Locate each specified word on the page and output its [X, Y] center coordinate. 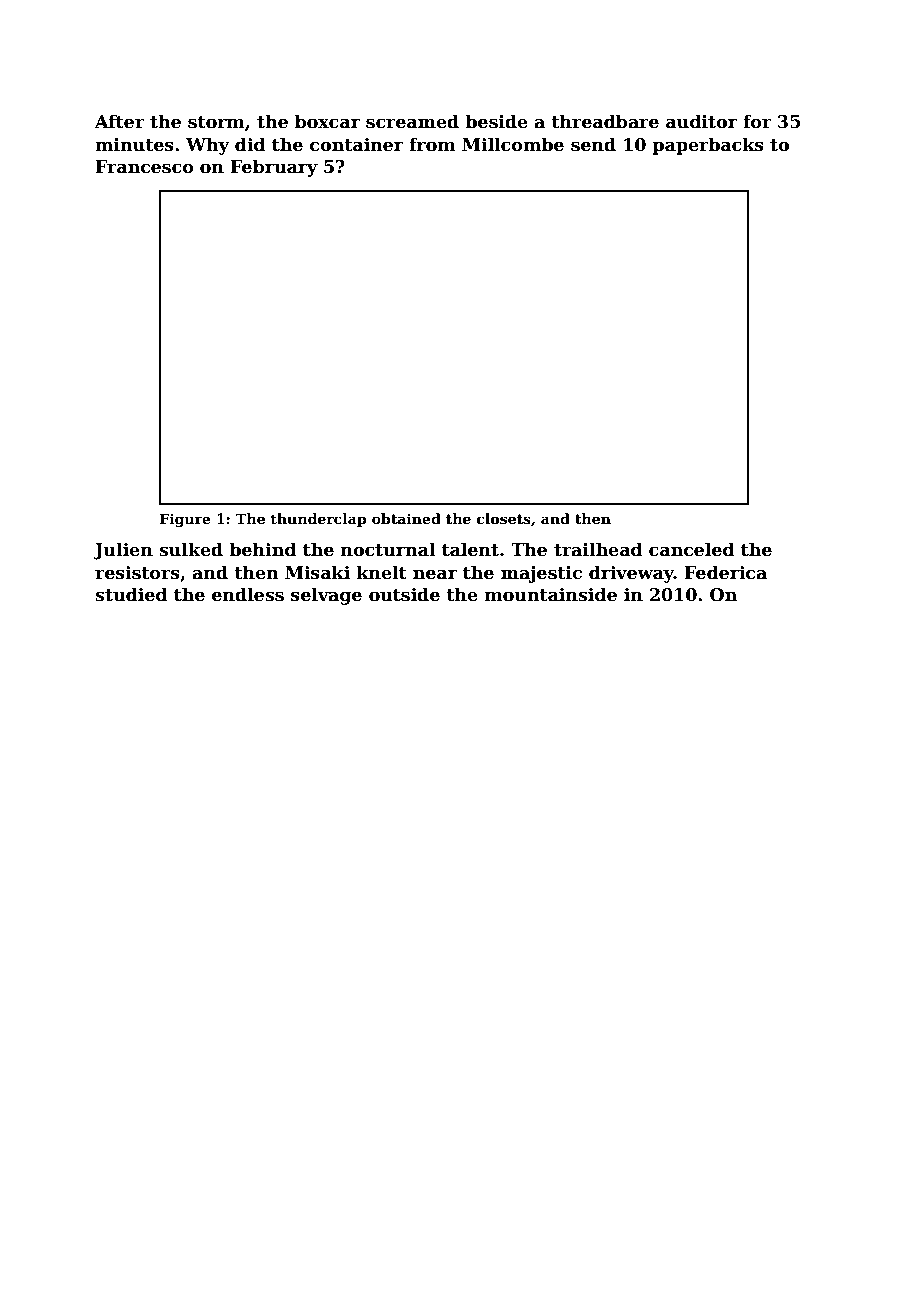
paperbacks [708, 146]
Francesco [144, 167]
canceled [691, 549]
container [356, 145]
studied [131, 594]
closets [504, 518]
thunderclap [319, 520]
